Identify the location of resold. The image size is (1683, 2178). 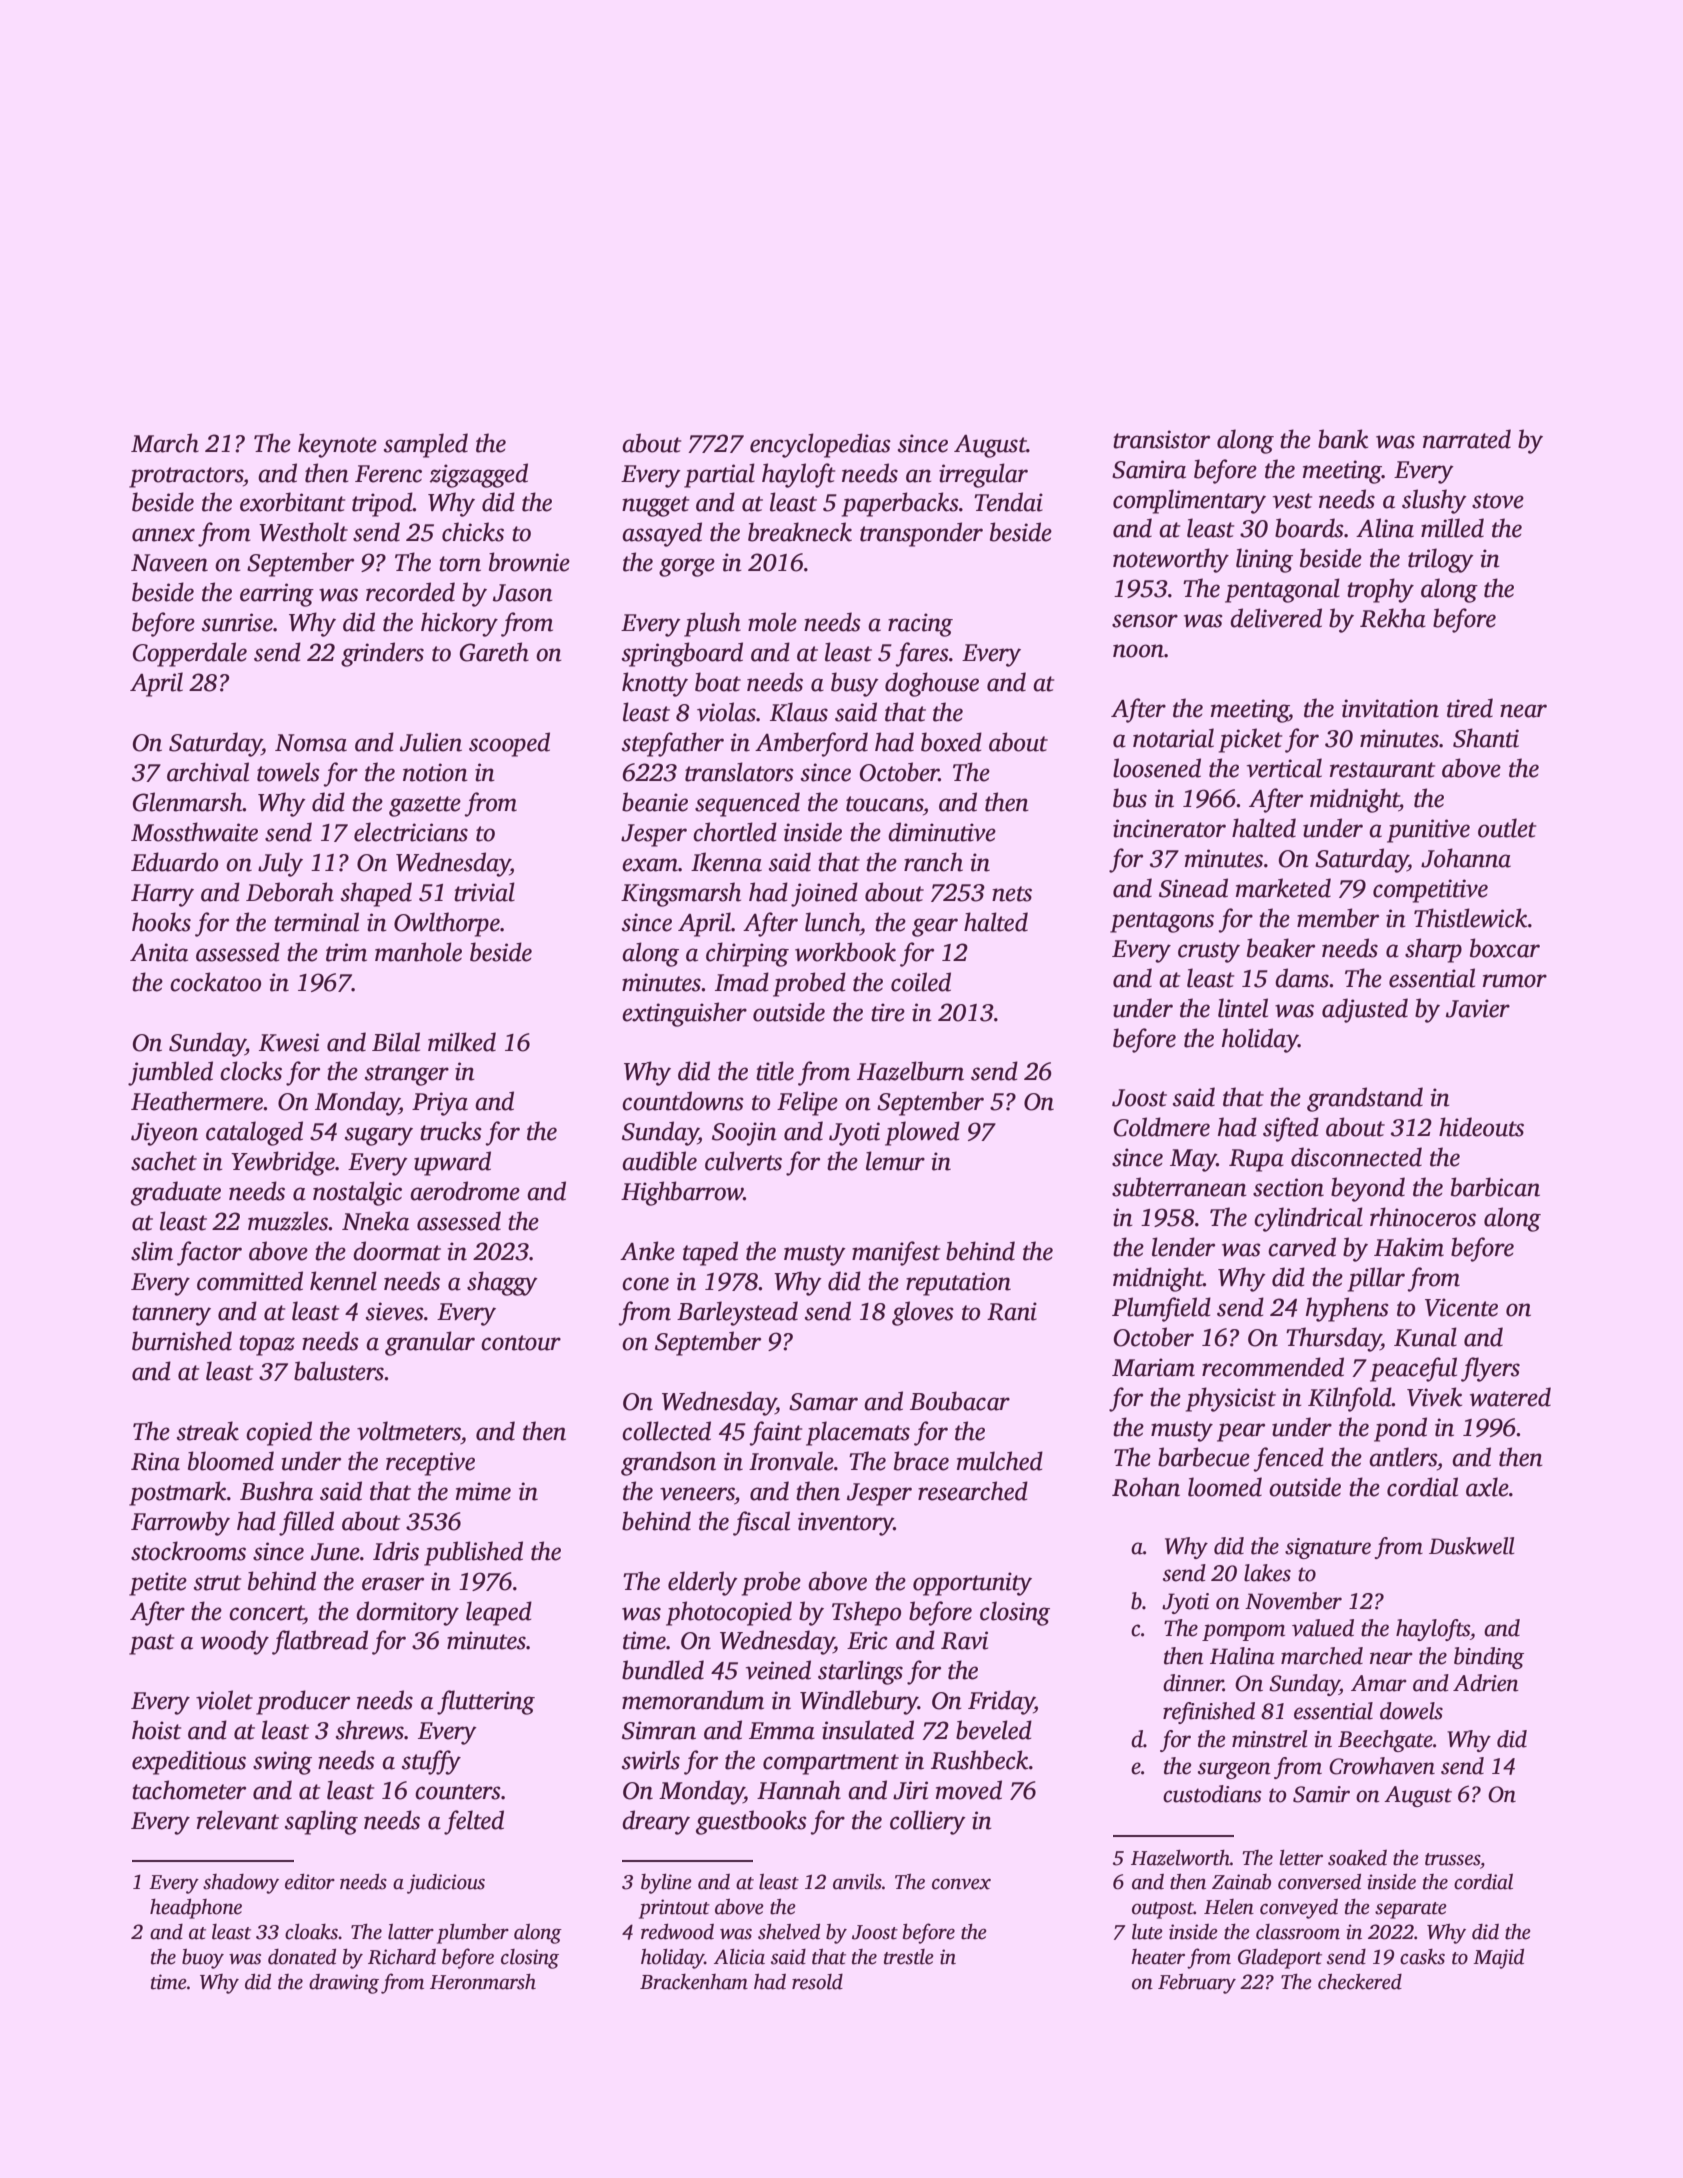
(817, 1982).
